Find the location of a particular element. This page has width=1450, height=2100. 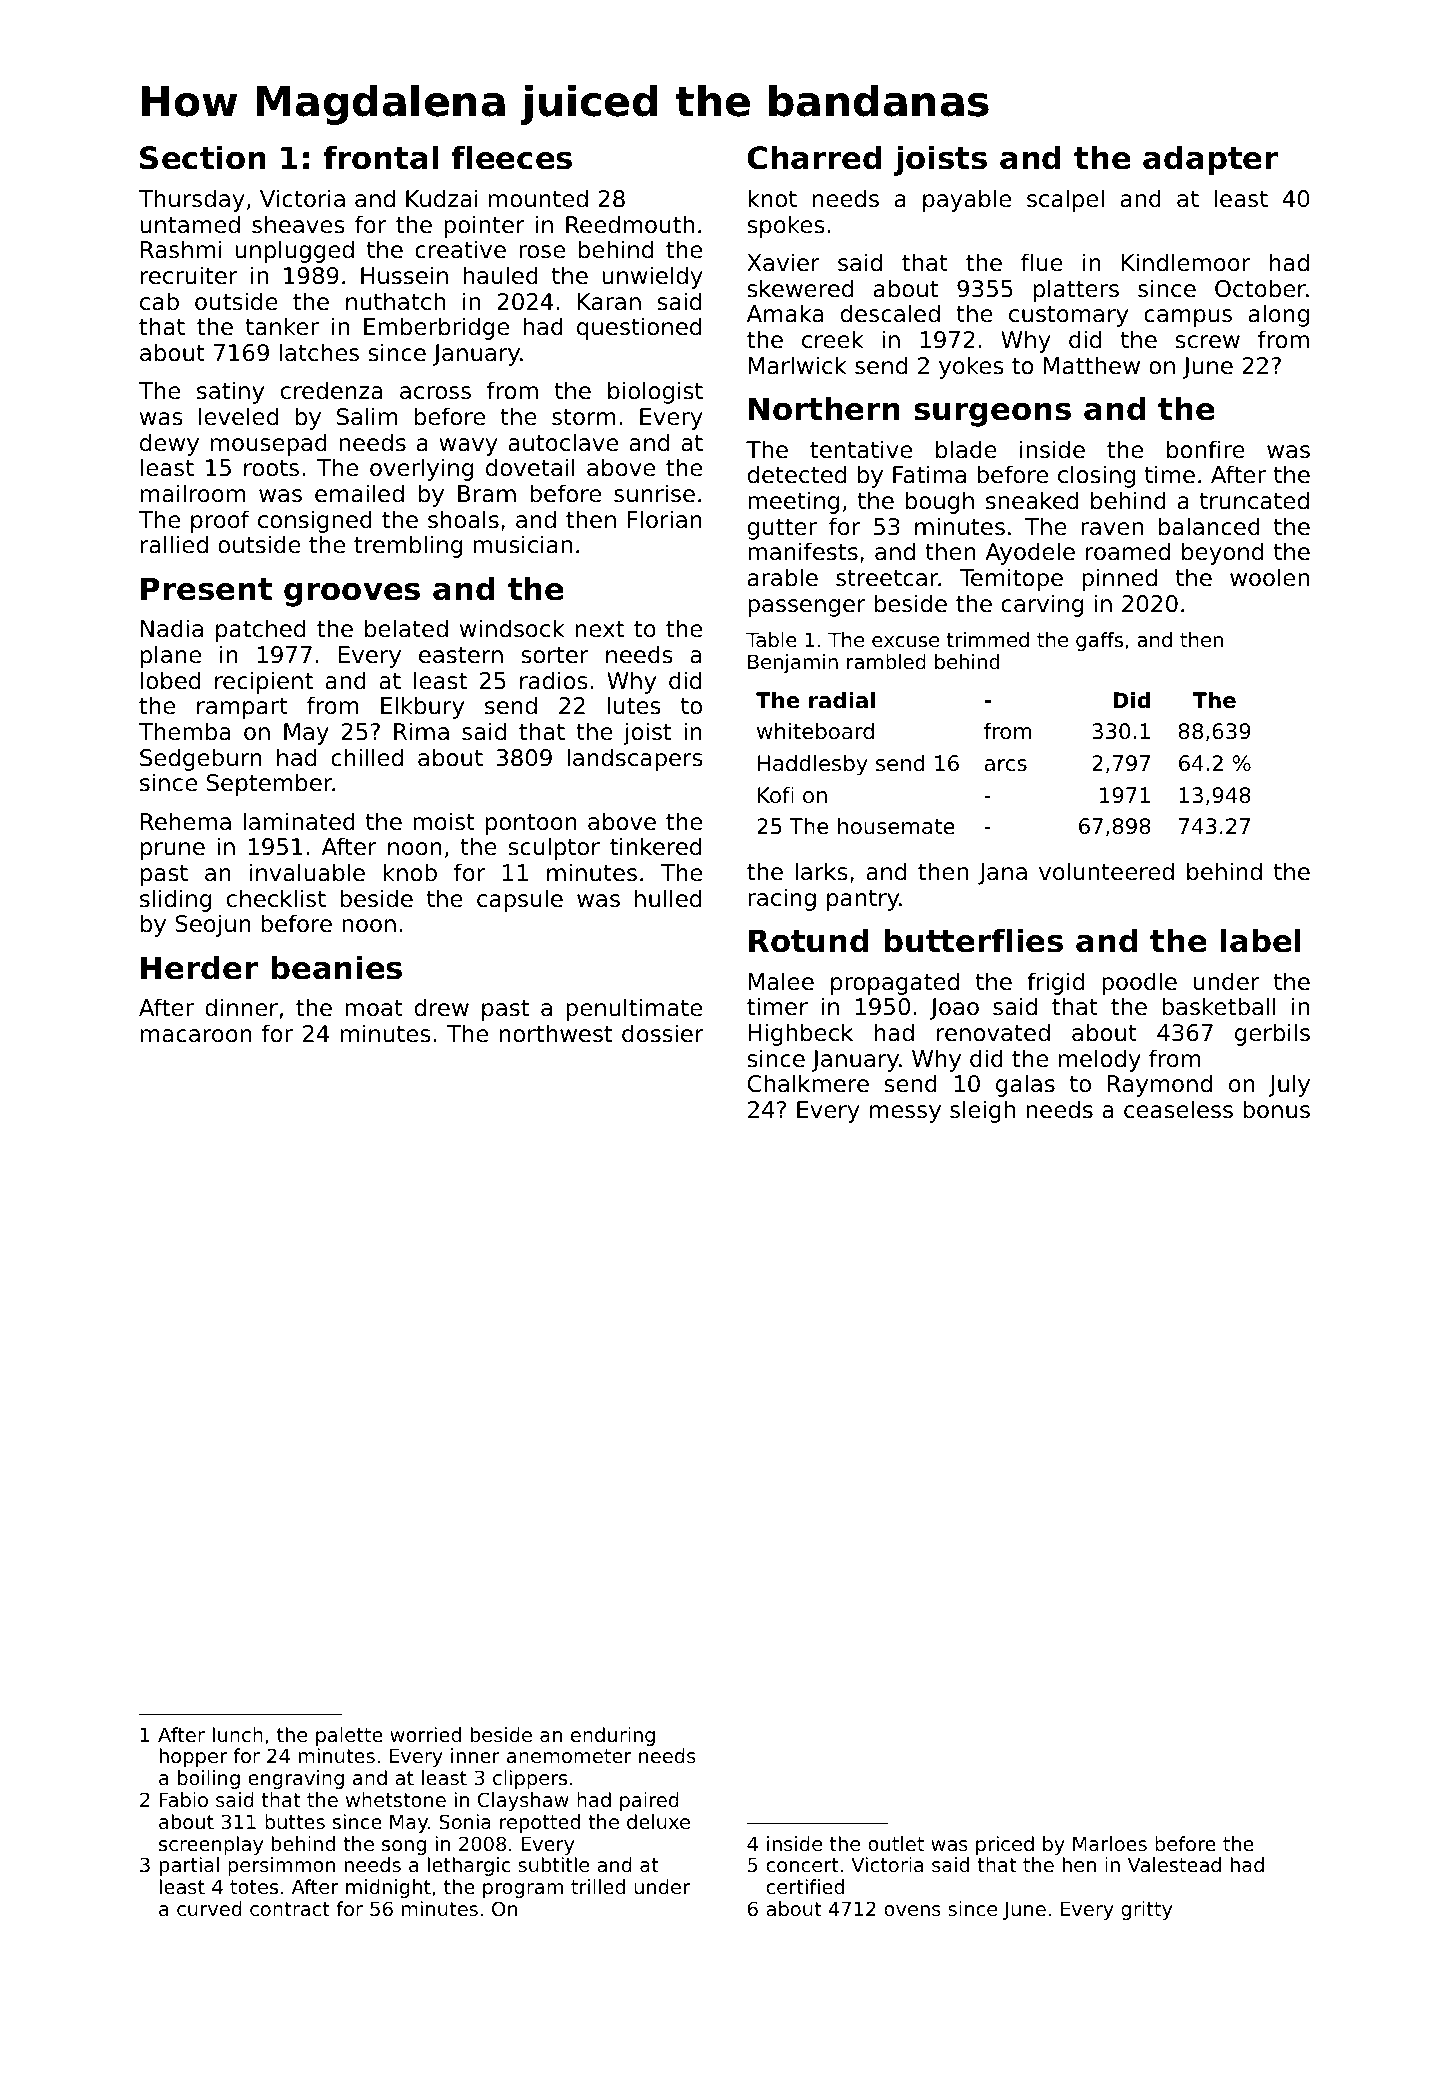

adapter is located at coordinates (1210, 160).
